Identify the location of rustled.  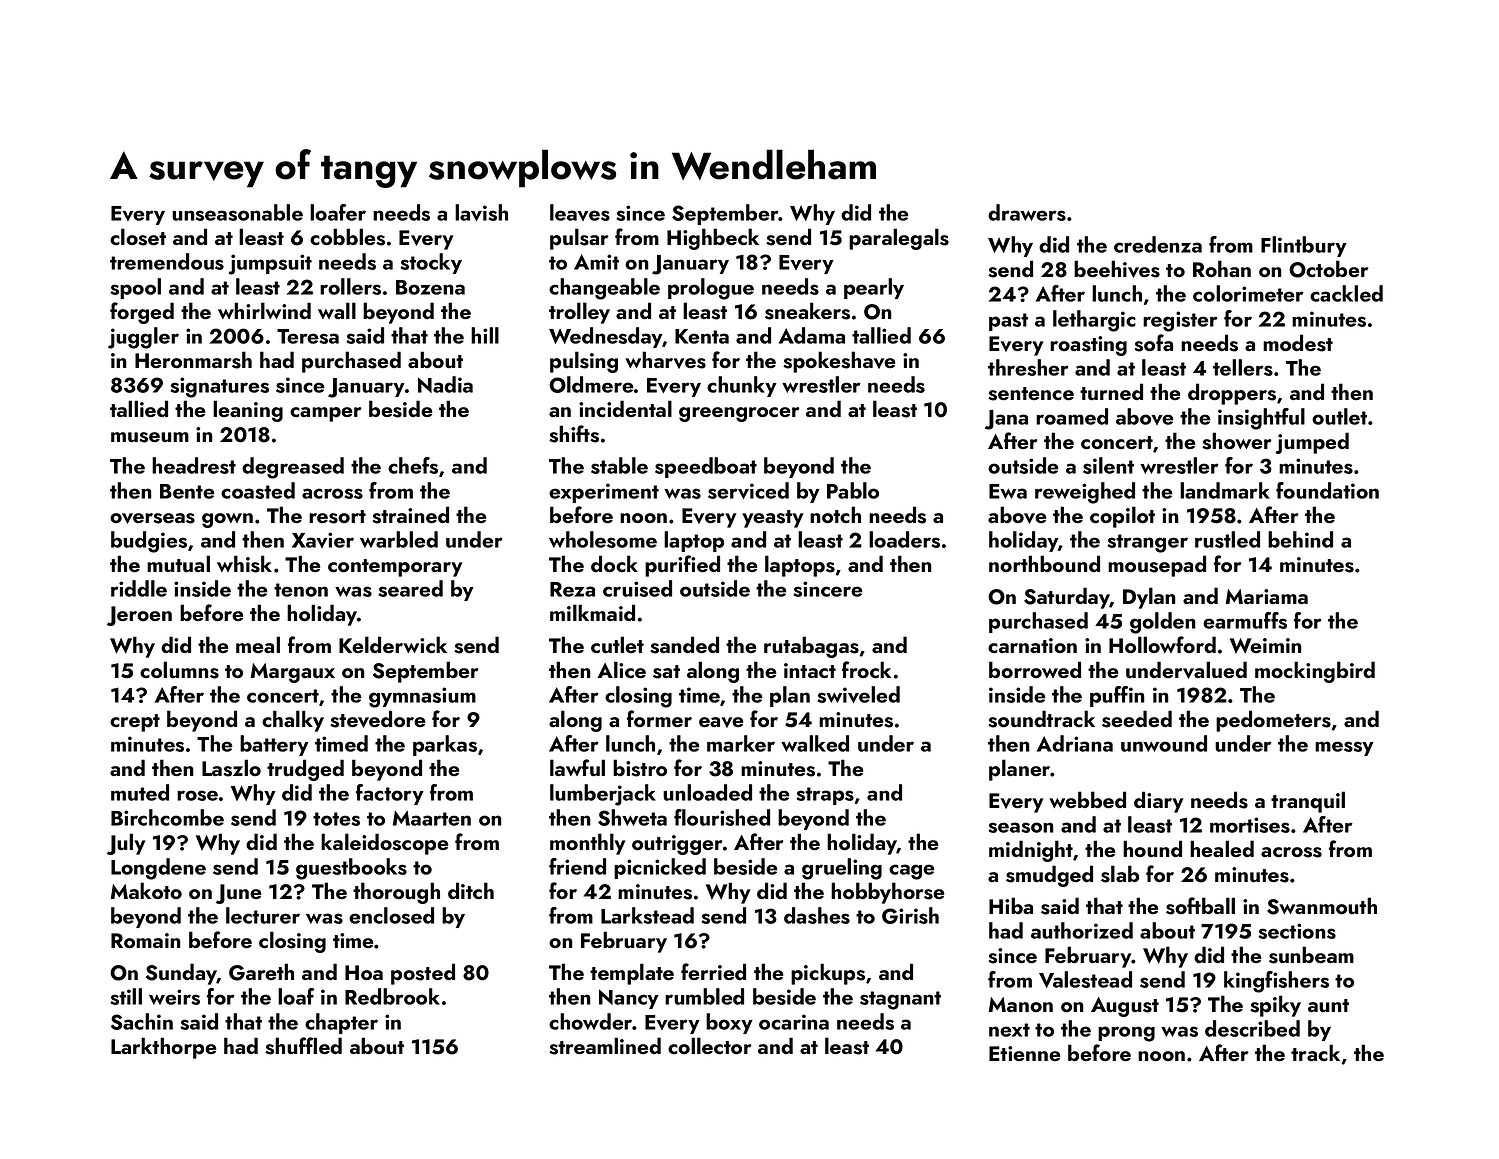
(1227, 539).
